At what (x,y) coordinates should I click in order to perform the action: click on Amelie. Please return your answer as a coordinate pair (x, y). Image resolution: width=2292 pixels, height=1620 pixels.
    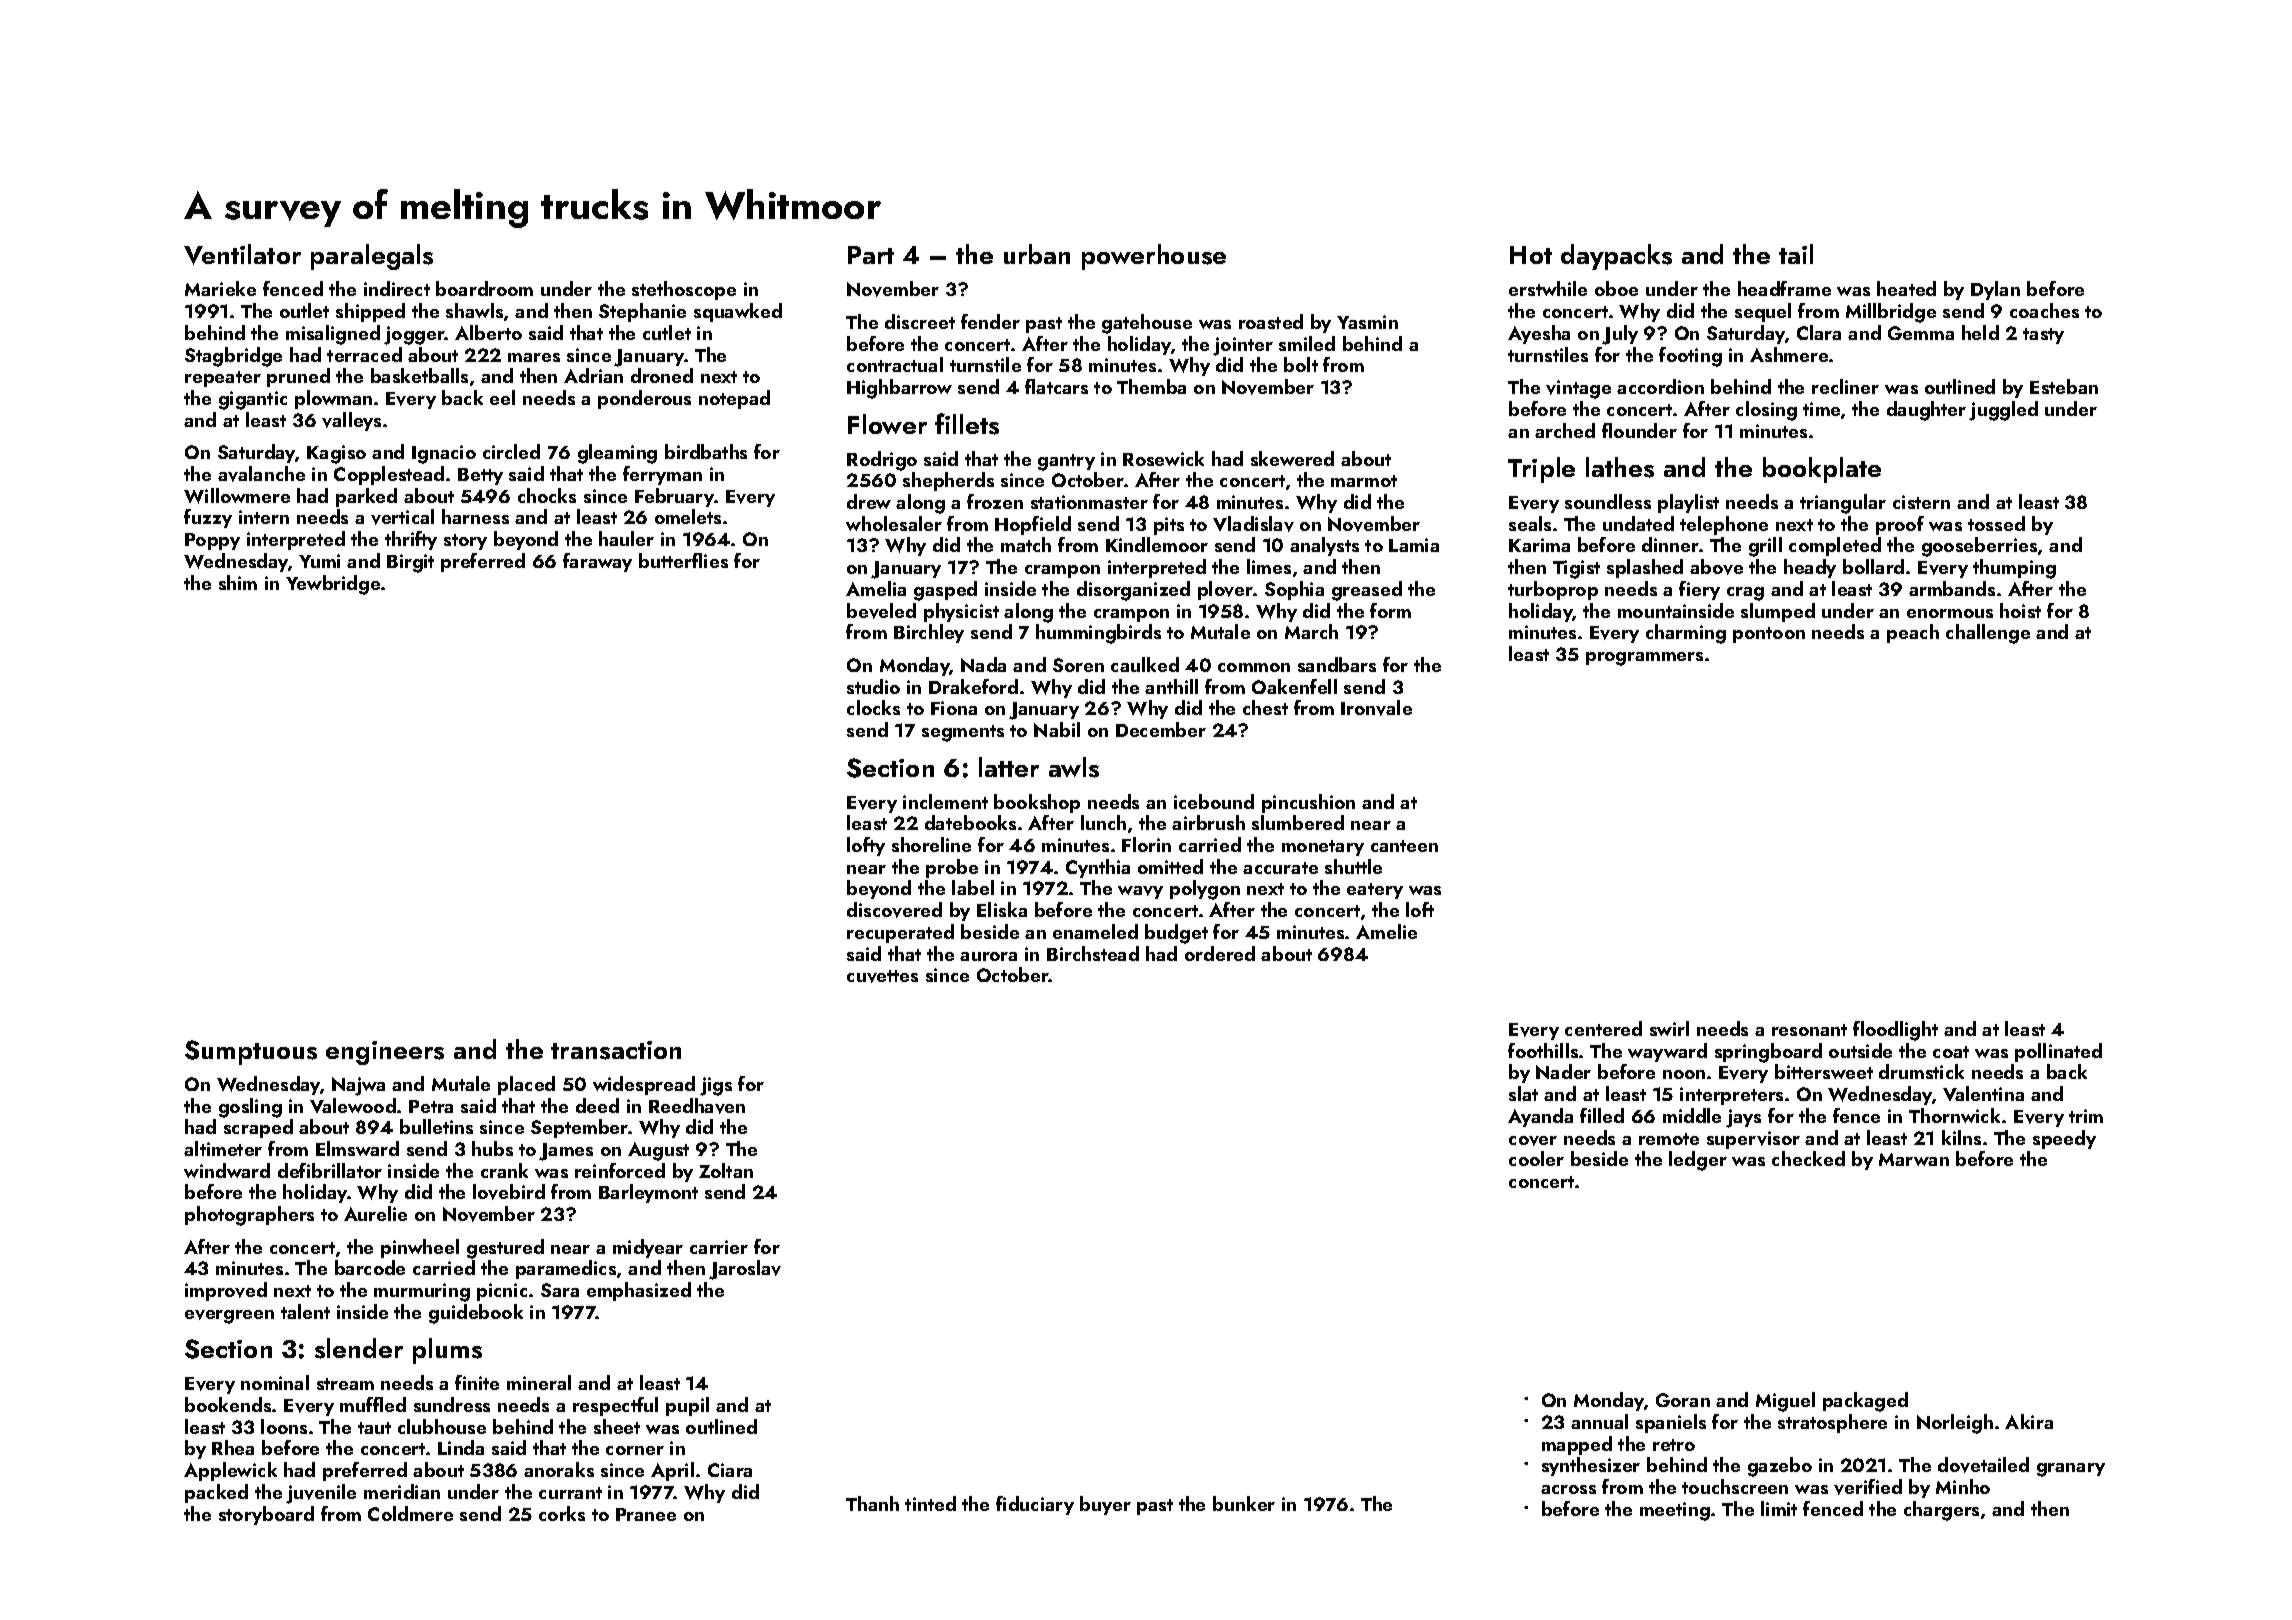
    Looking at the image, I should click on (1386, 931).
